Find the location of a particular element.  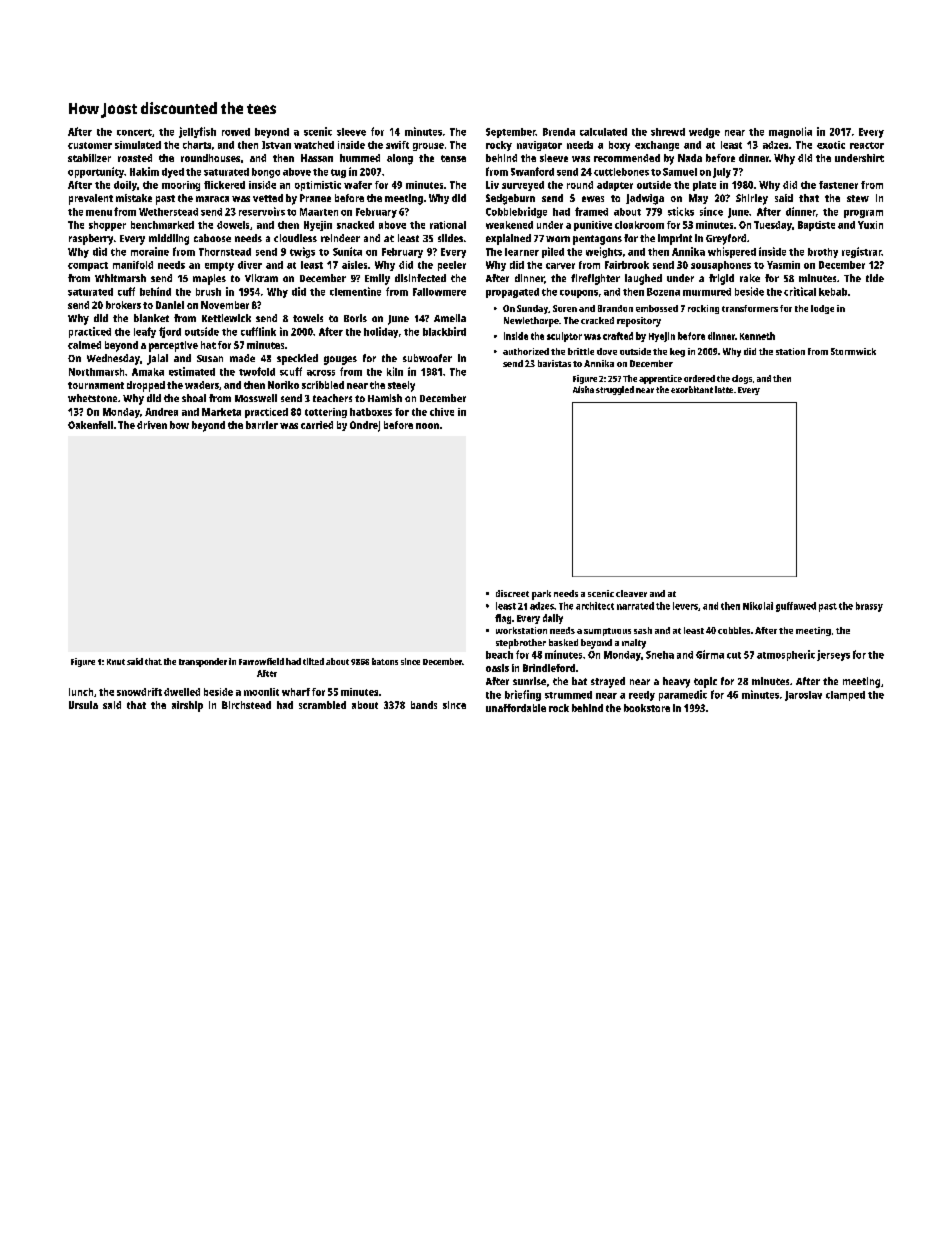

cleaver is located at coordinates (631, 593).
